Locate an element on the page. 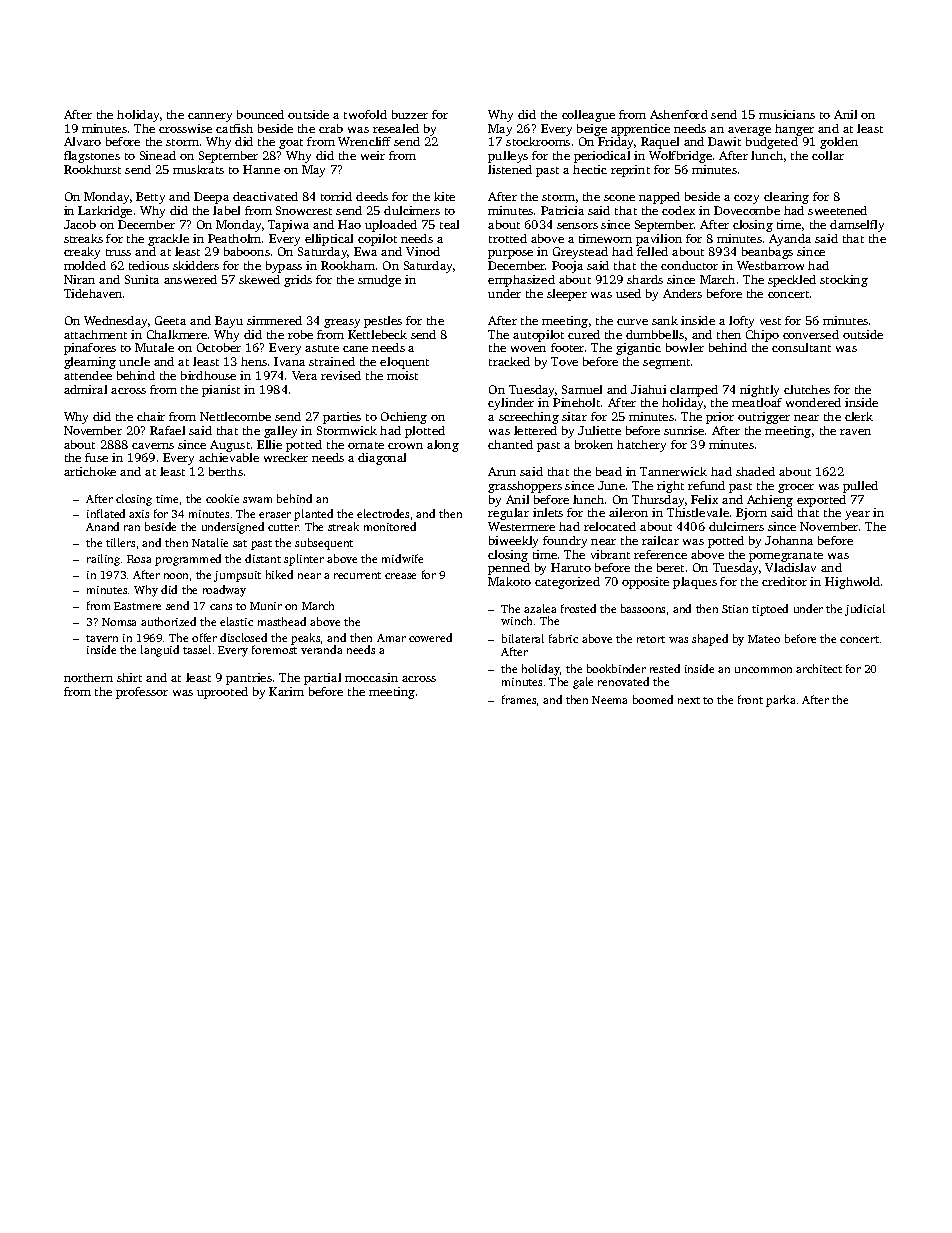 The image size is (952, 1233). uprooted is located at coordinates (222, 693).
